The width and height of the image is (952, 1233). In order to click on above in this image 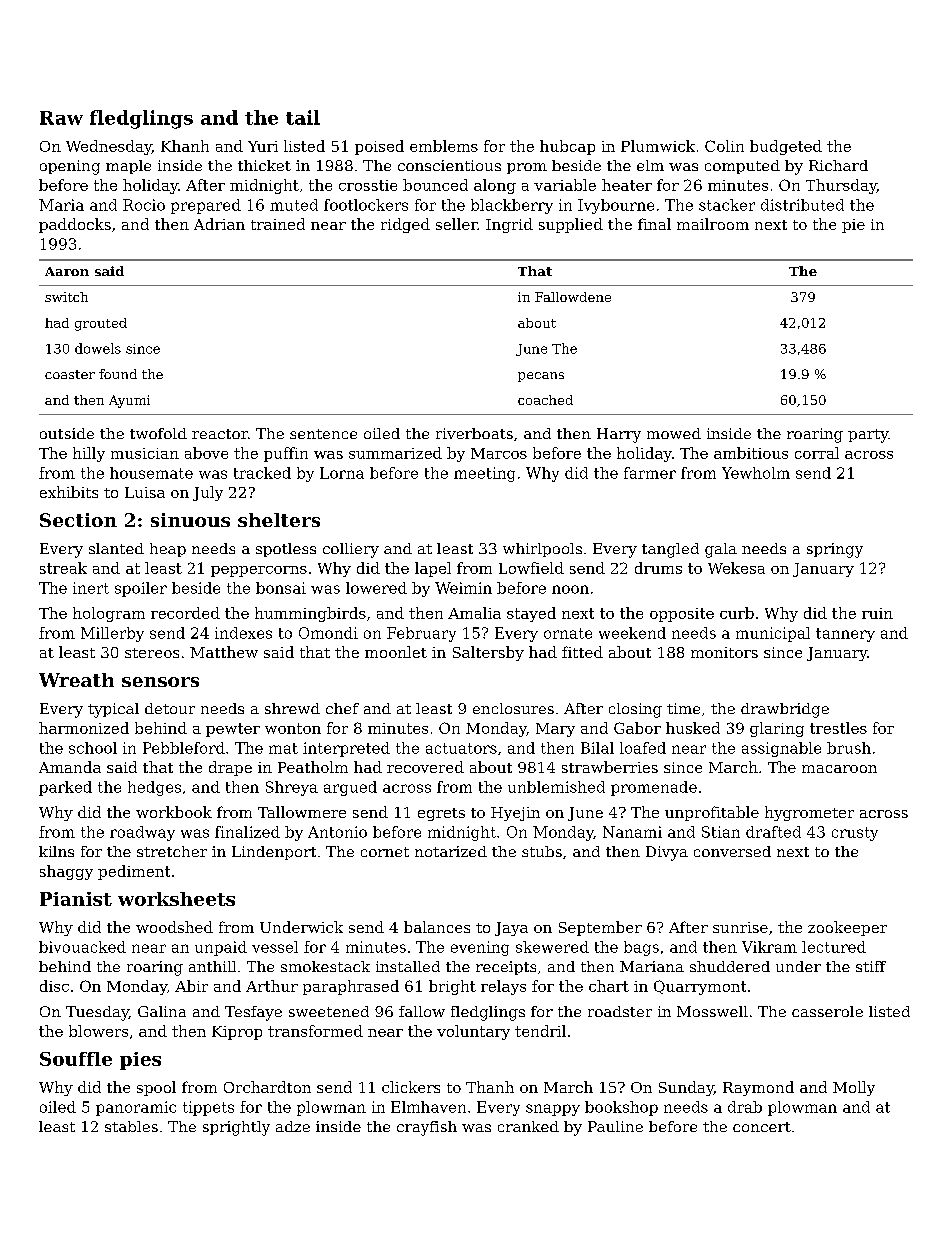, I will do `click(206, 453)`.
